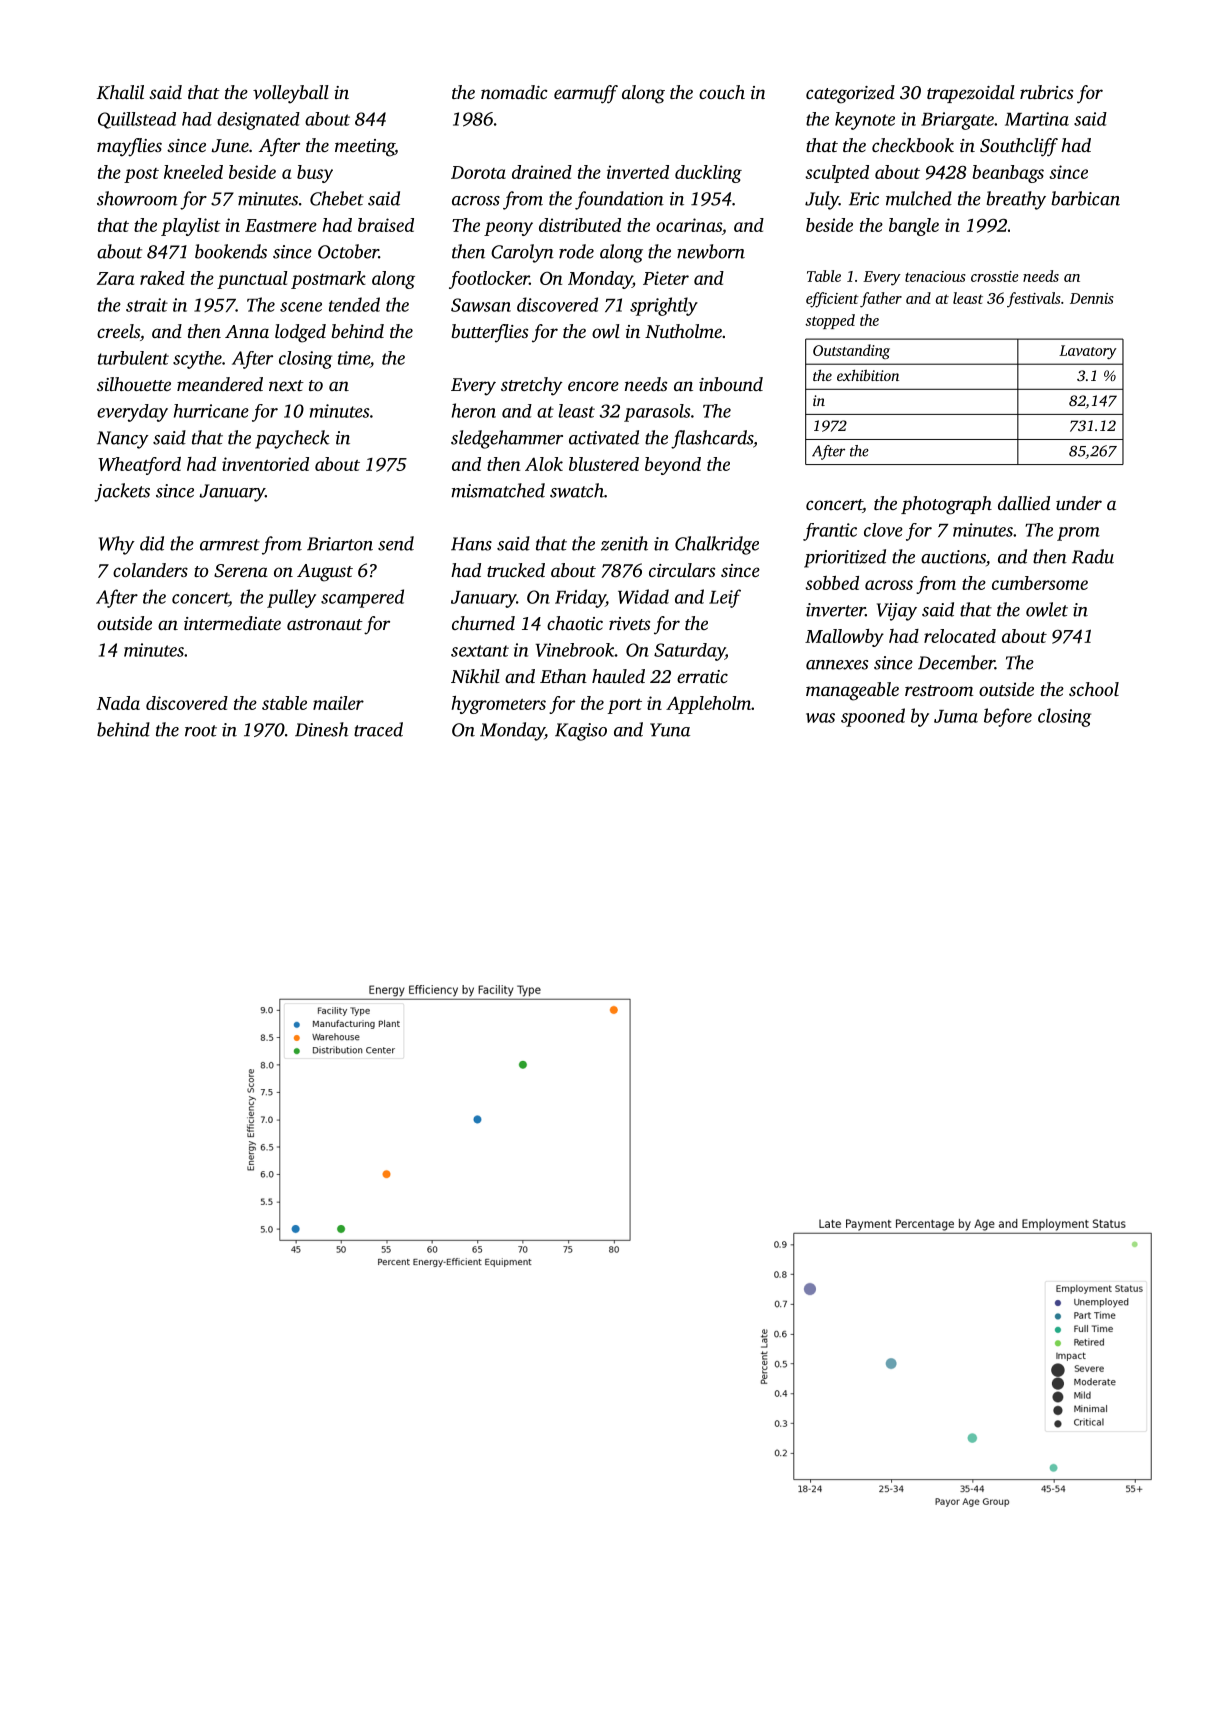  I want to click on stretchy, so click(532, 386).
